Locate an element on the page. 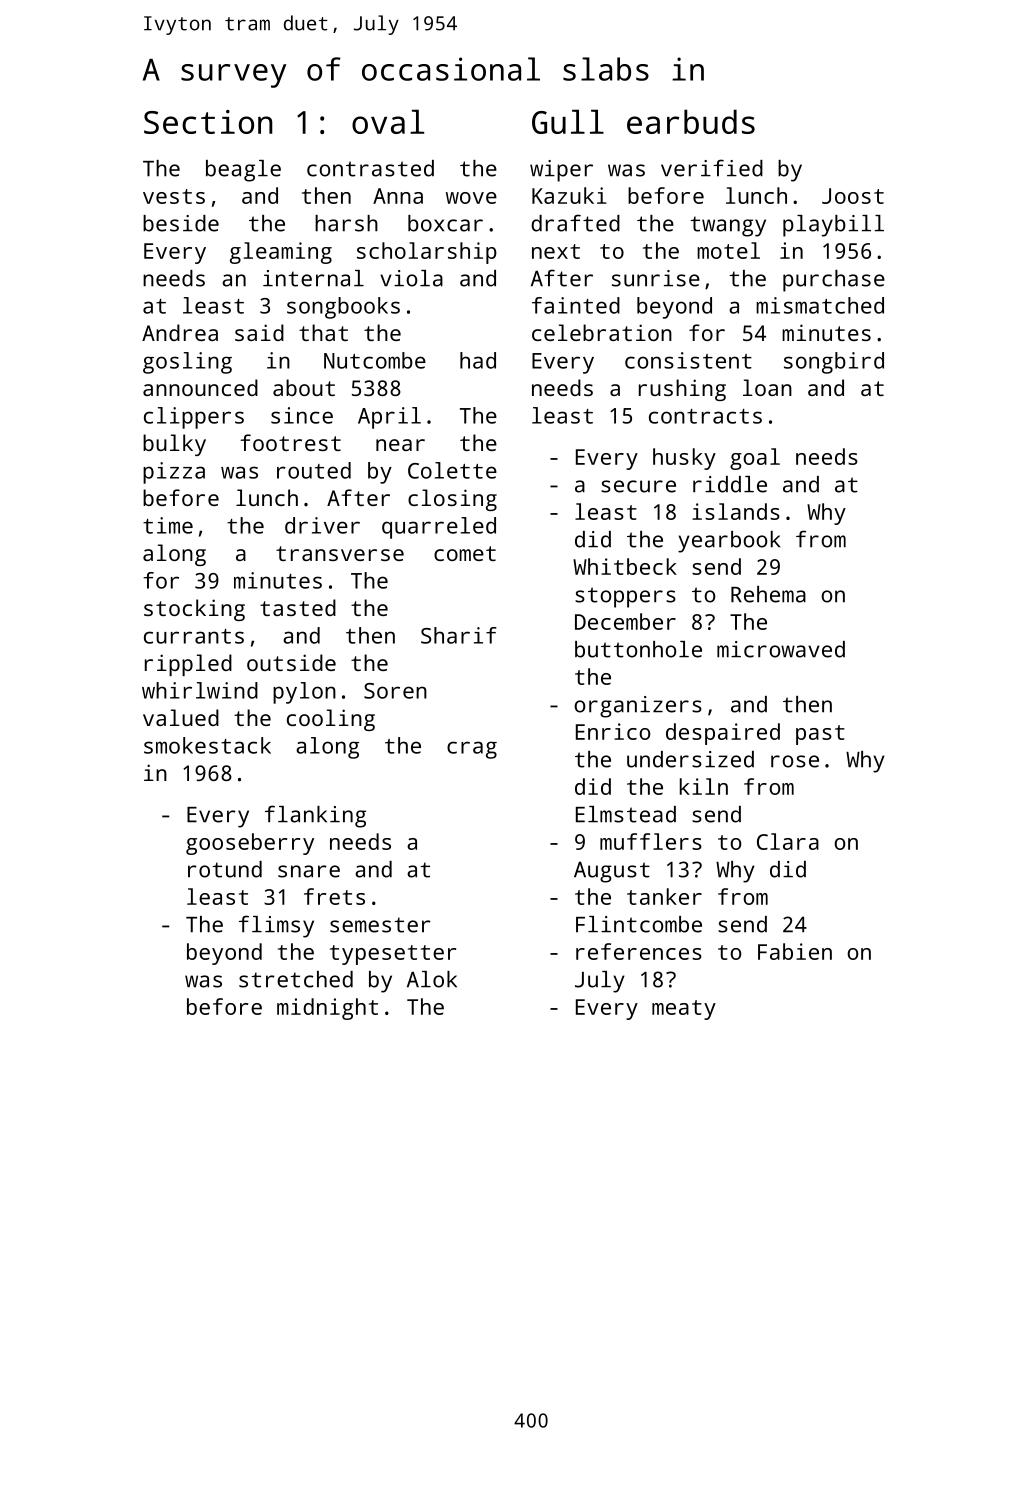 Image resolution: width=1028 pixels, height=1488 pixels. had is located at coordinates (478, 360).
